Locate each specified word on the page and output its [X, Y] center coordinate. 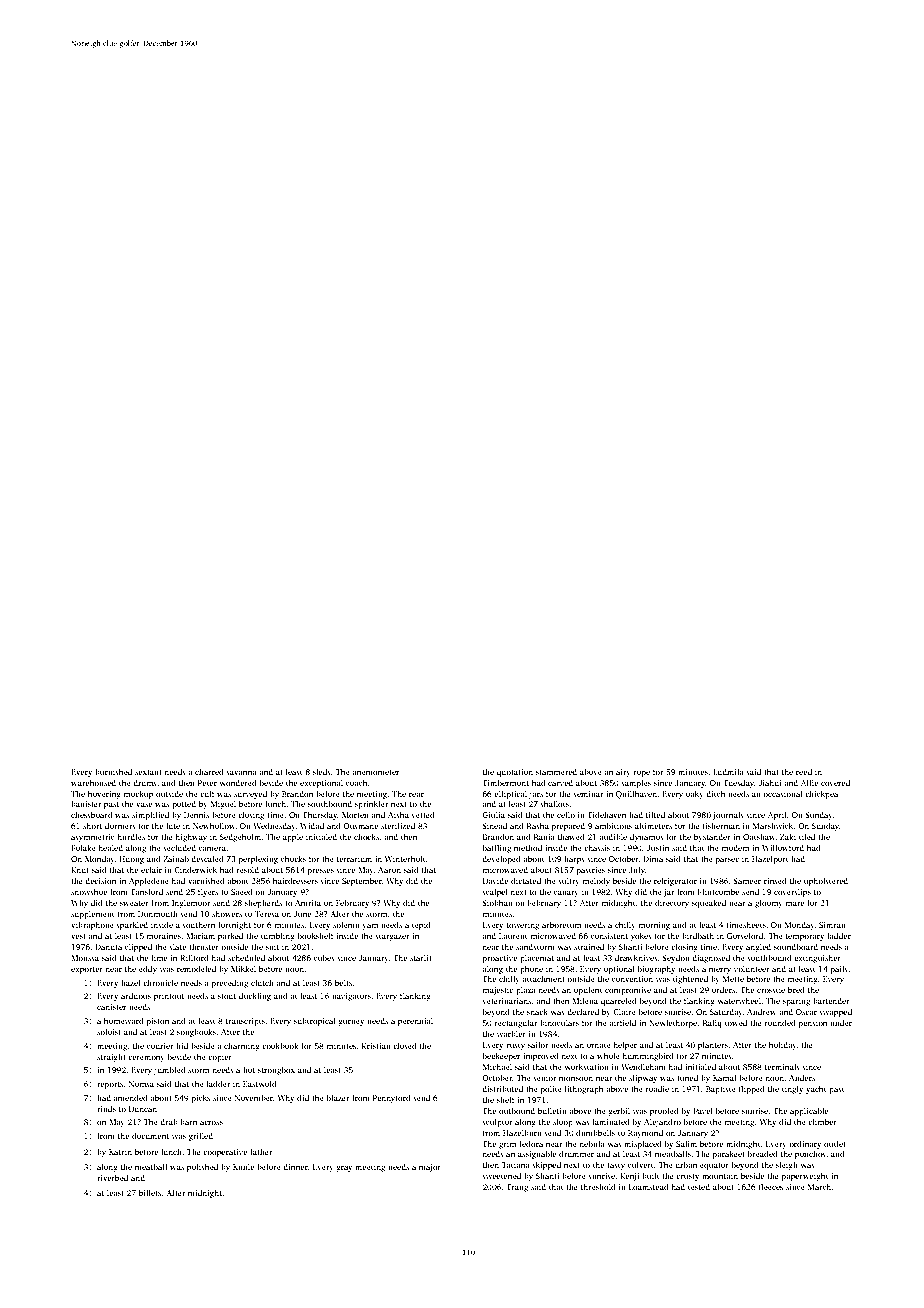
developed [501, 860]
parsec [727, 860]
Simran [832, 925]
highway [191, 838]
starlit [421, 958]
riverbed [112, 1178]
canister [111, 1007]
